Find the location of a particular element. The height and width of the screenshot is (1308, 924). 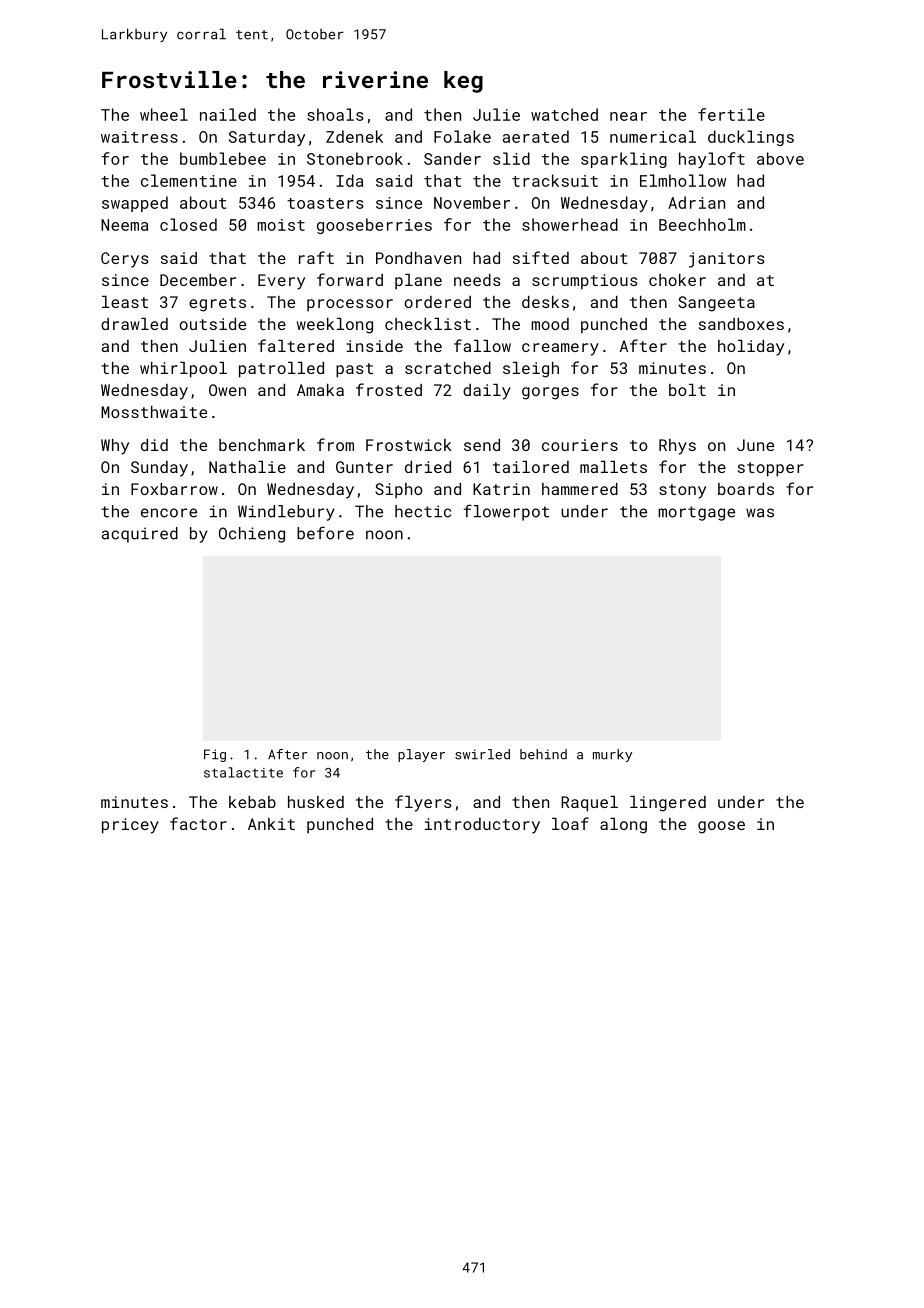

player is located at coordinates (421, 755).
